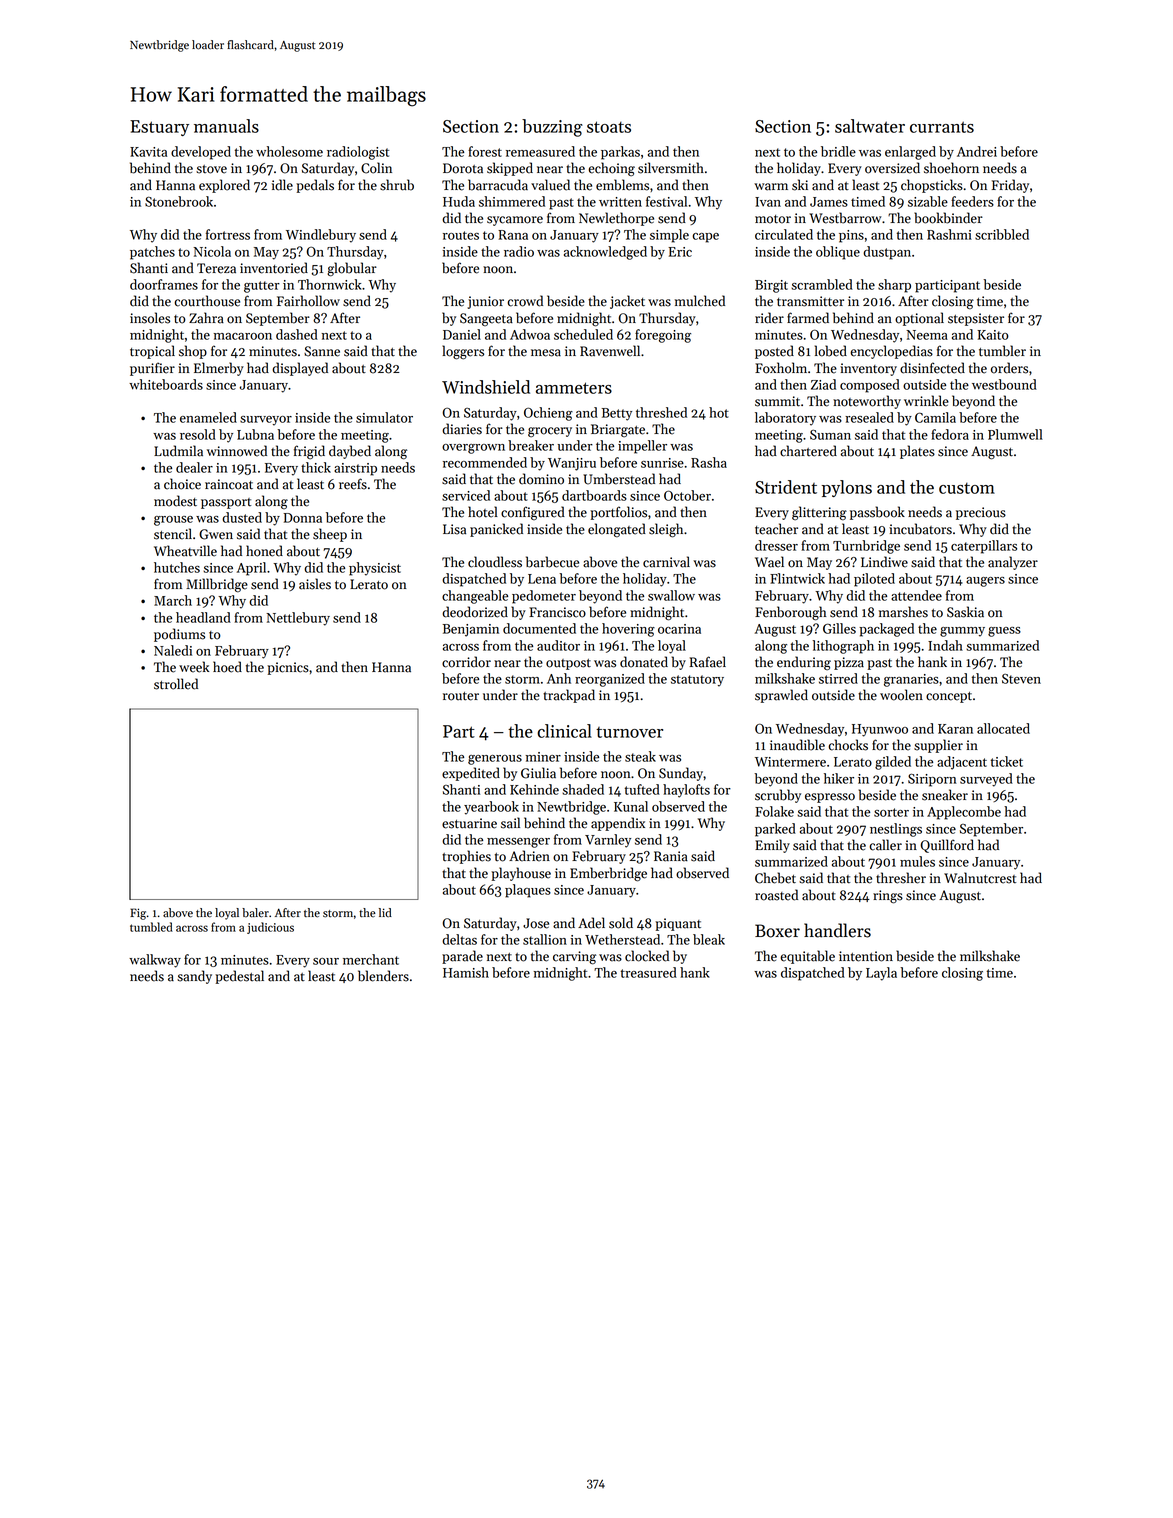 The width and height of the page is (1173, 1518). I want to click on picnics, so click(288, 668).
